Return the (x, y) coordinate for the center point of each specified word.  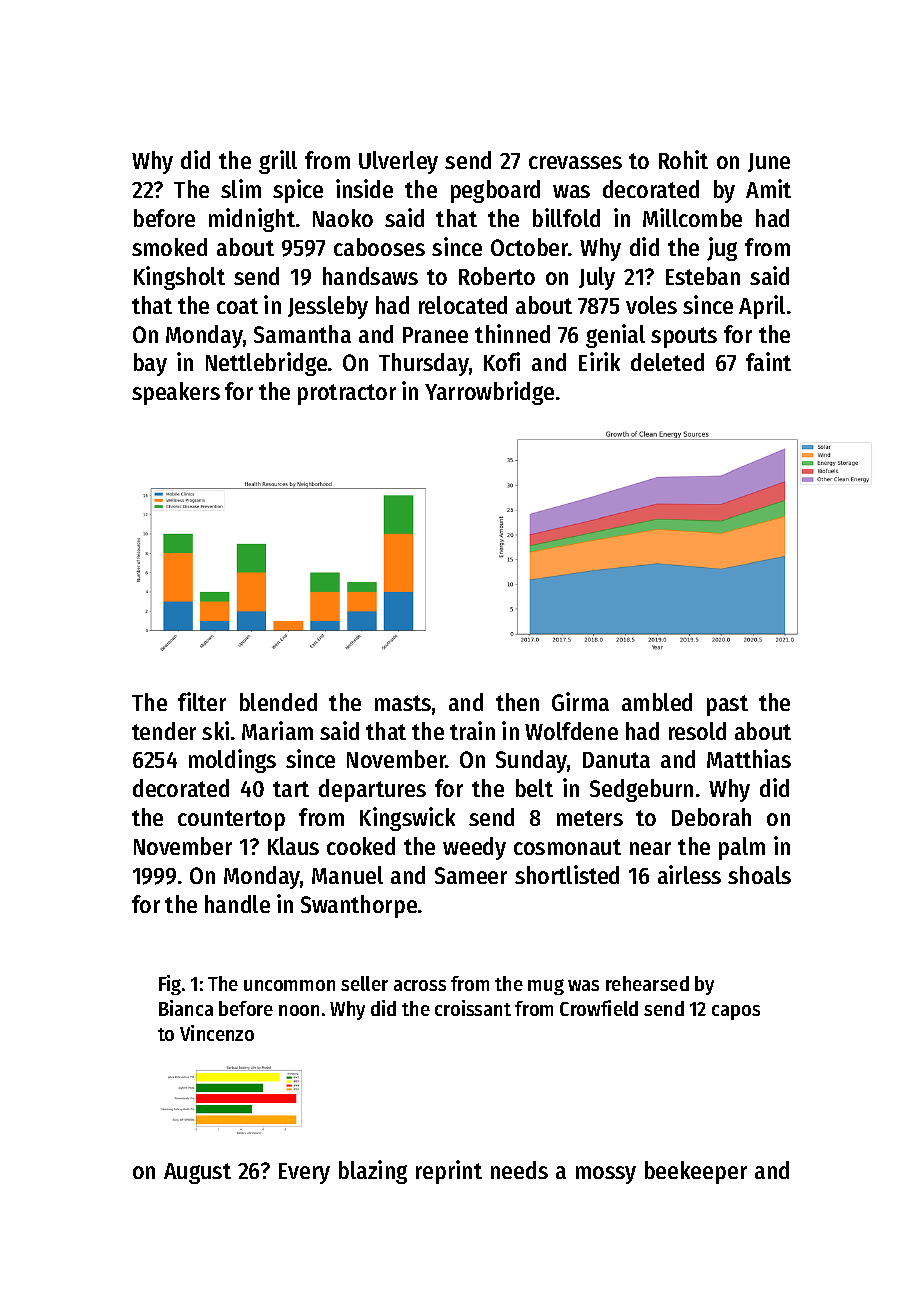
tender (164, 731)
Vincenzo (217, 1033)
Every (304, 1173)
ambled (657, 702)
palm (742, 848)
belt (534, 788)
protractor (347, 394)
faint (768, 361)
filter (202, 701)
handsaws (370, 276)
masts (403, 703)
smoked (169, 247)
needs (519, 1170)
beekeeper (696, 1172)
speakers (176, 393)
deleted (667, 362)
